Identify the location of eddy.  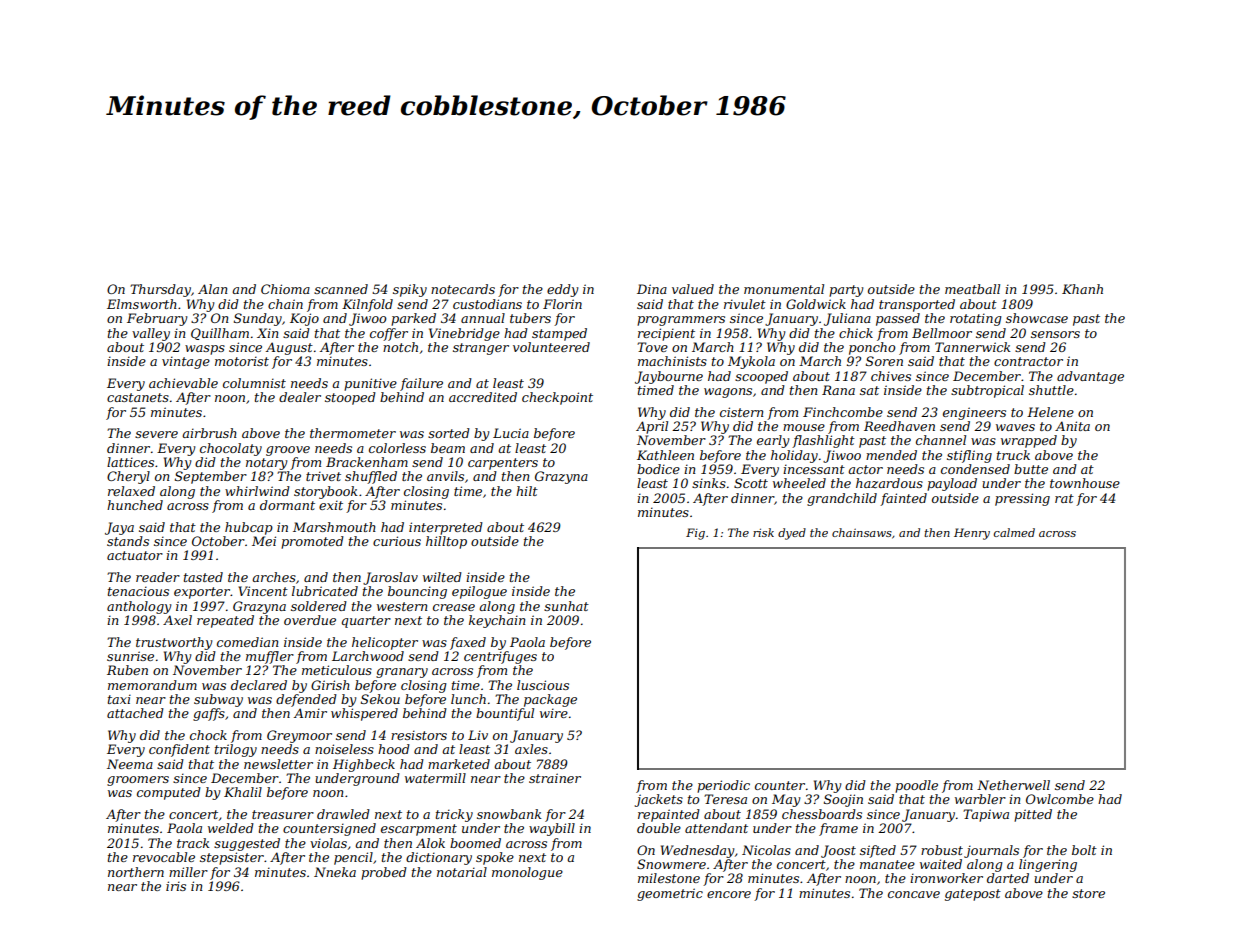
(563, 290).
